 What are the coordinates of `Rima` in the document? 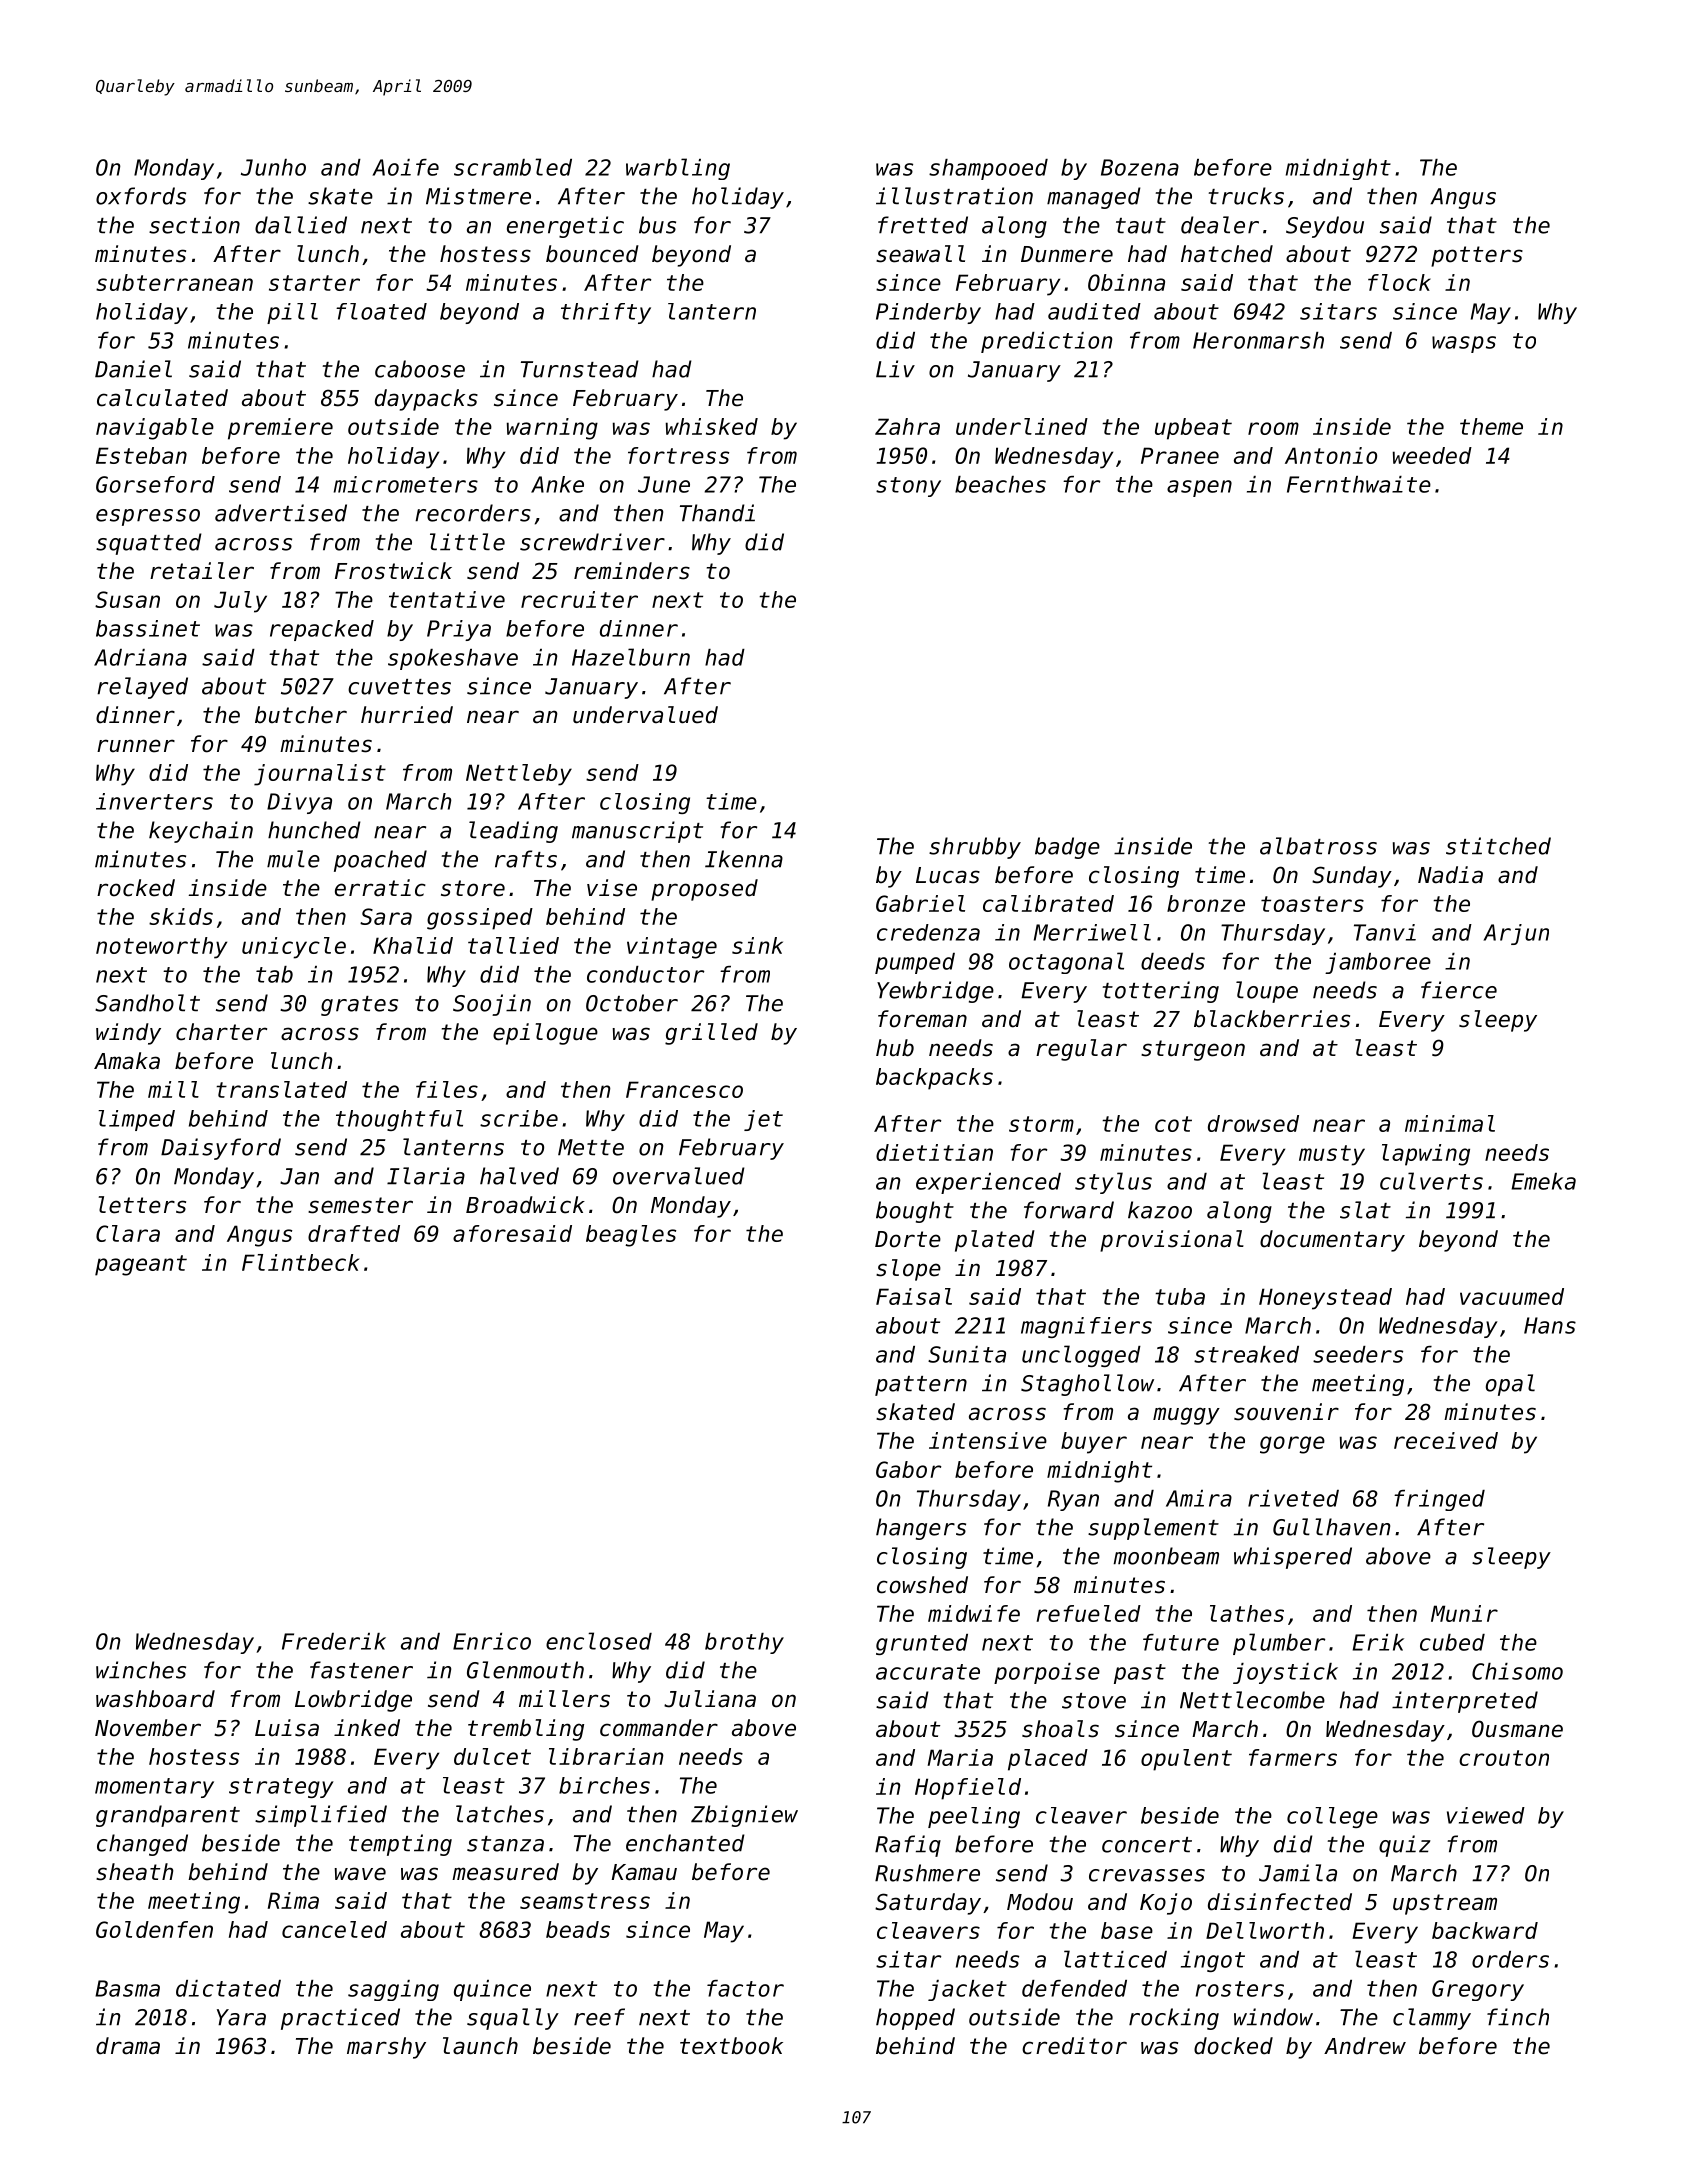 It's located at (293, 1900).
